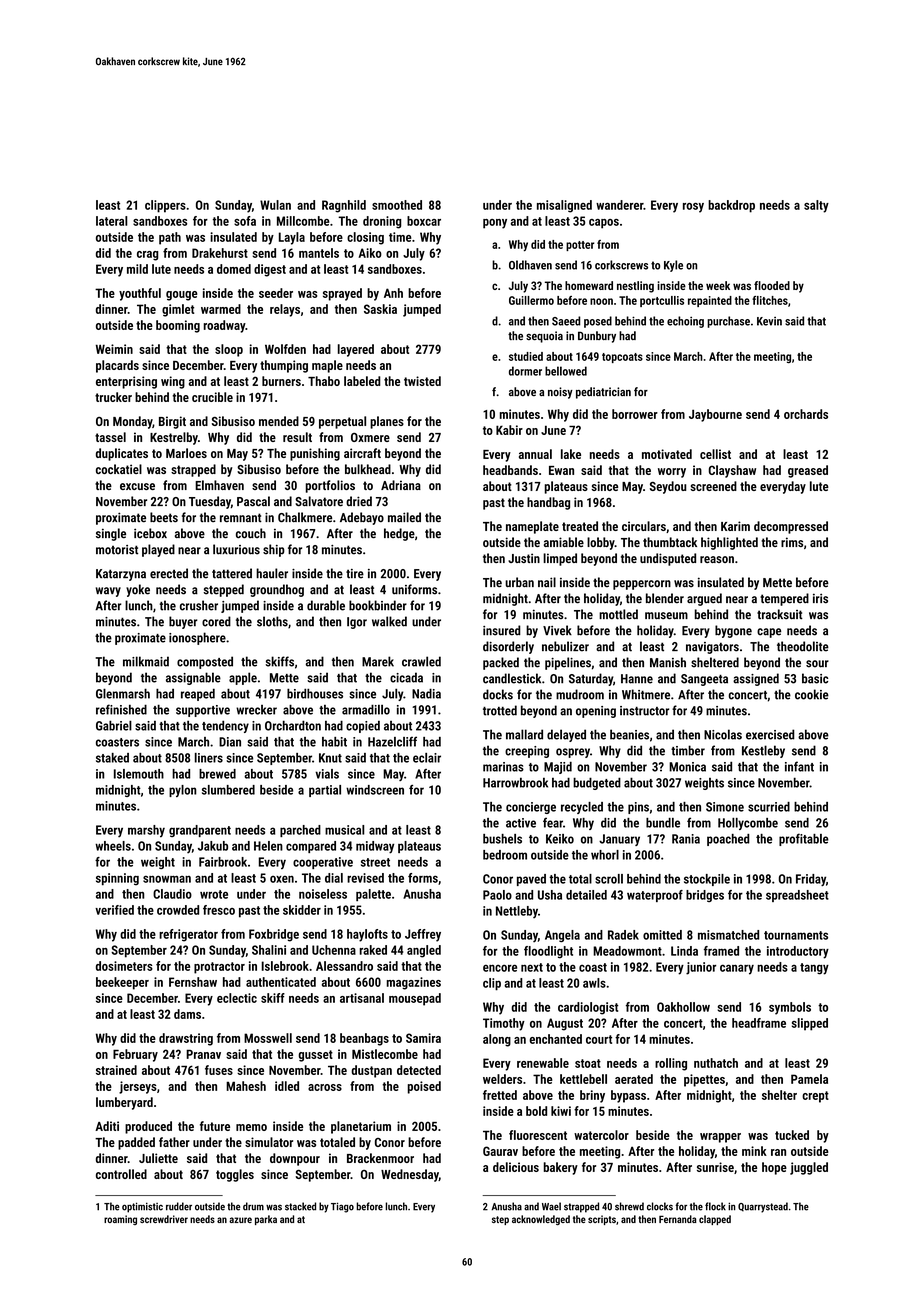  I want to click on birdhouses, so click(315, 693).
